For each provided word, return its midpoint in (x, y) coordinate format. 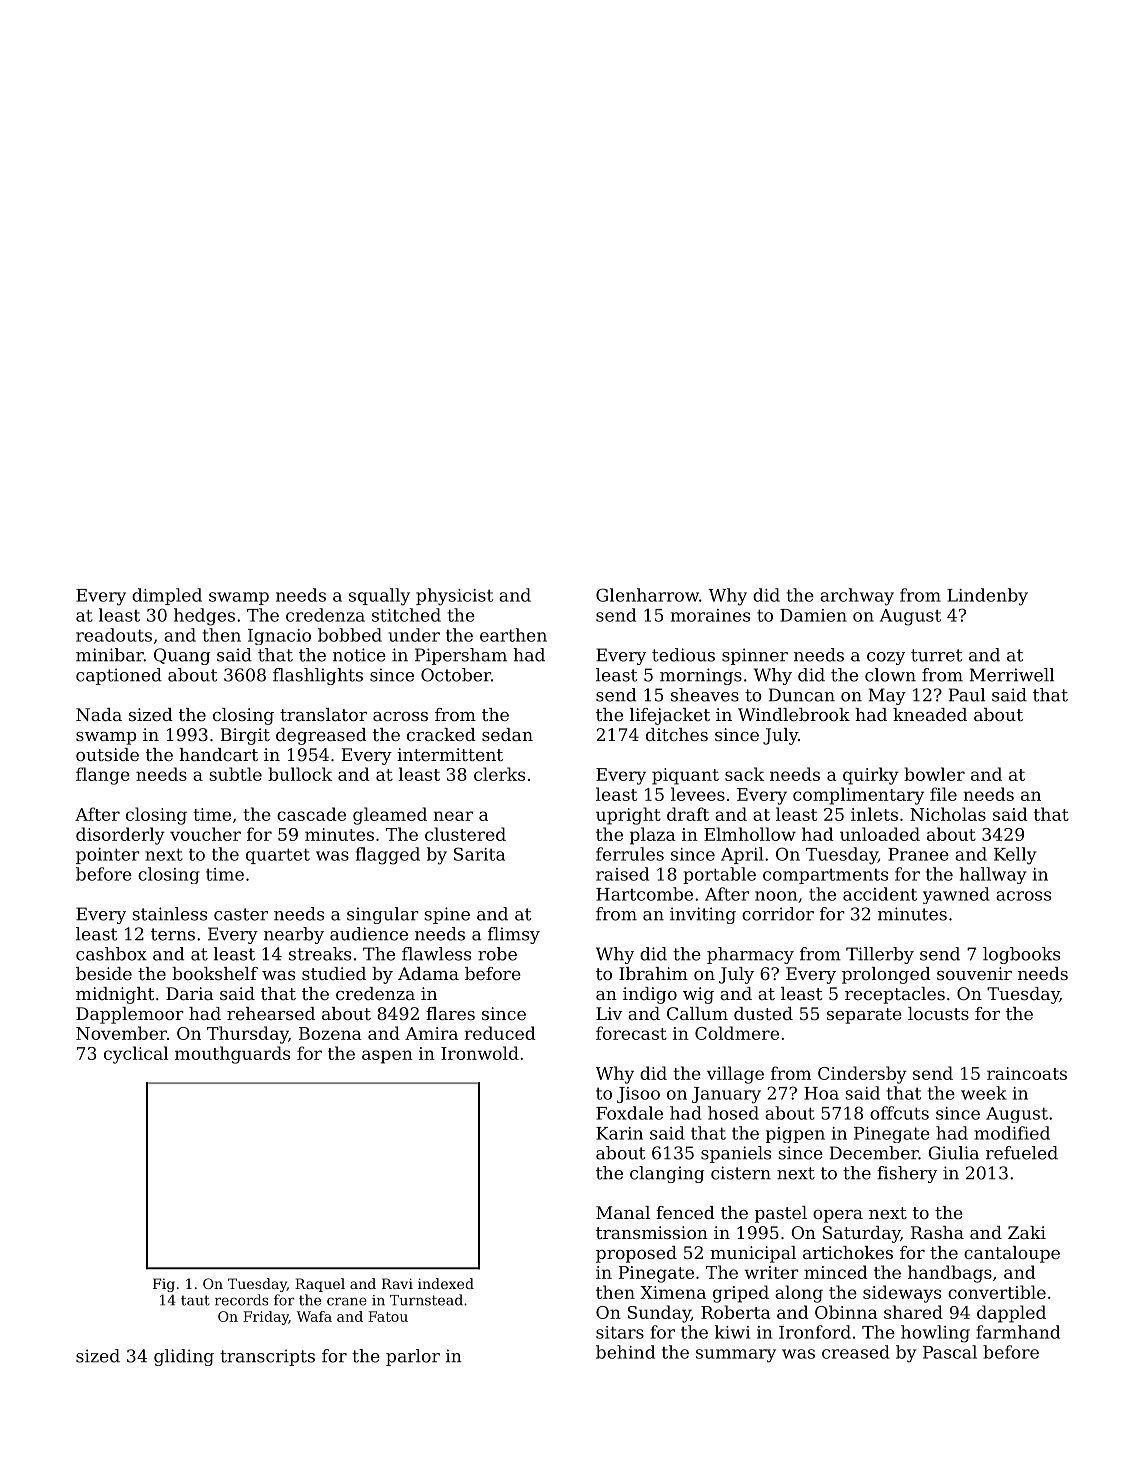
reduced (500, 1033)
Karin (619, 1133)
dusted (763, 1013)
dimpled (167, 596)
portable (719, 875)
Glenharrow (647, 595)
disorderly (120, 836)
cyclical (136, 1055)
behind (625, 1352)
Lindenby (987, 597)
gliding (184, 1357)
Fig (164, 1285)
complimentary (858, 796)
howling (935, 1334)
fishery (907, 1174)
